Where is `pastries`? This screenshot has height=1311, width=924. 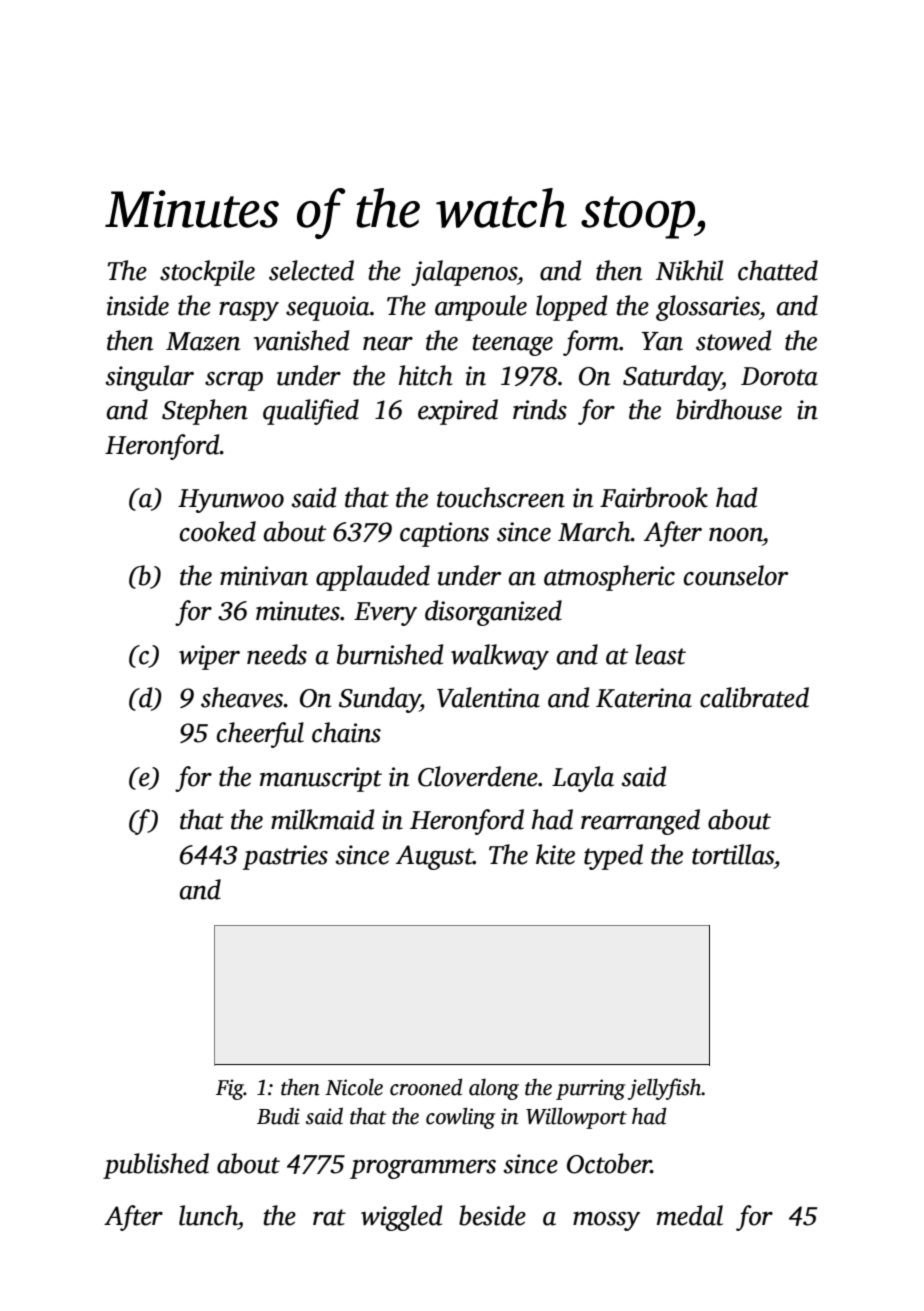 pastries is located at coordinates (285, 857).
